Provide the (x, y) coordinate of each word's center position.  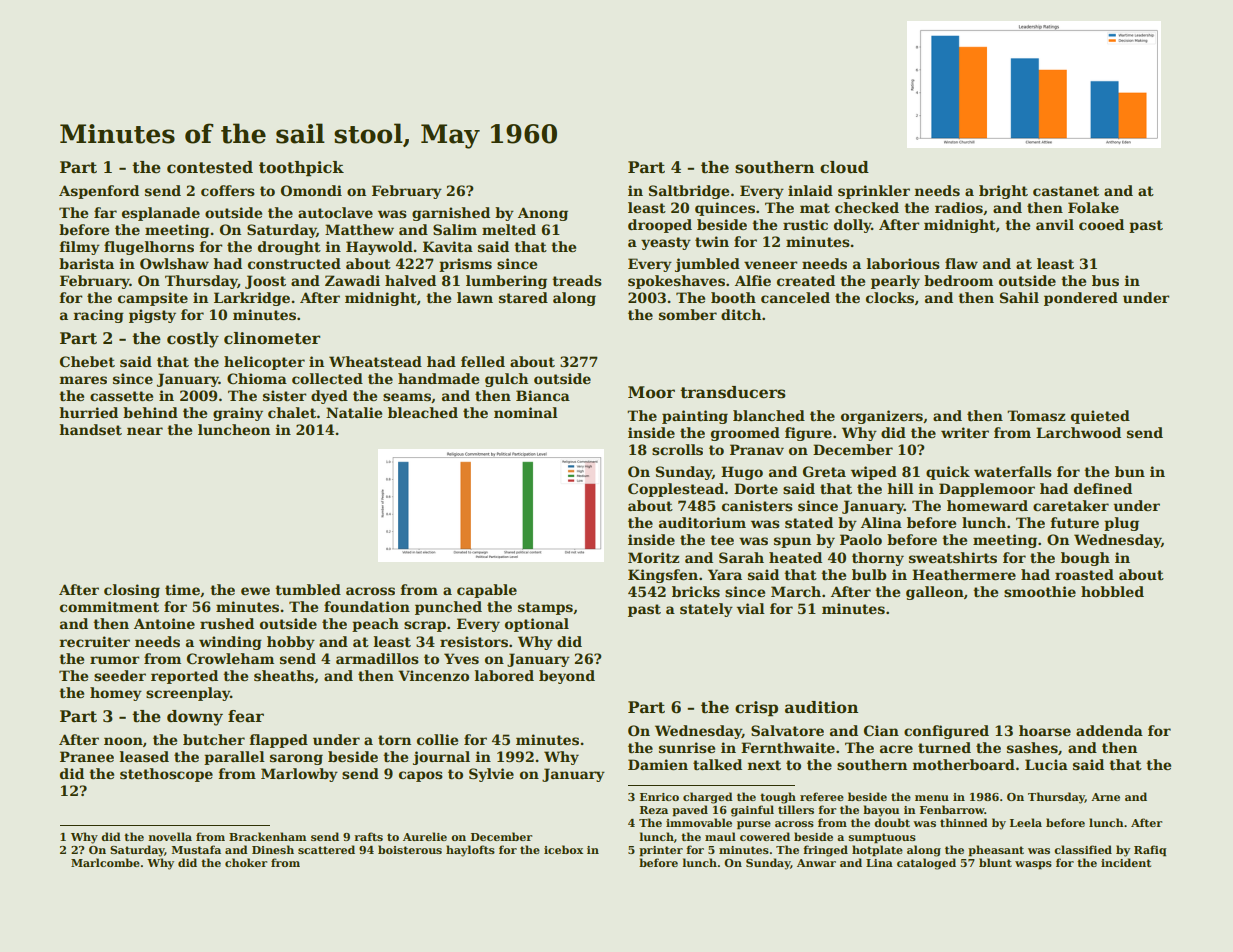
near (145, 431)
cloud (844, 167)
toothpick (301, 169)
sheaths (284, 675)
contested (210, 167)
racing (98, 316)
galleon (935, 593)
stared (523, 297)
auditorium (702, 522)
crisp (756, 709)
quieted (1100, 417)
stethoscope (166, 775)
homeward (987, 505)
